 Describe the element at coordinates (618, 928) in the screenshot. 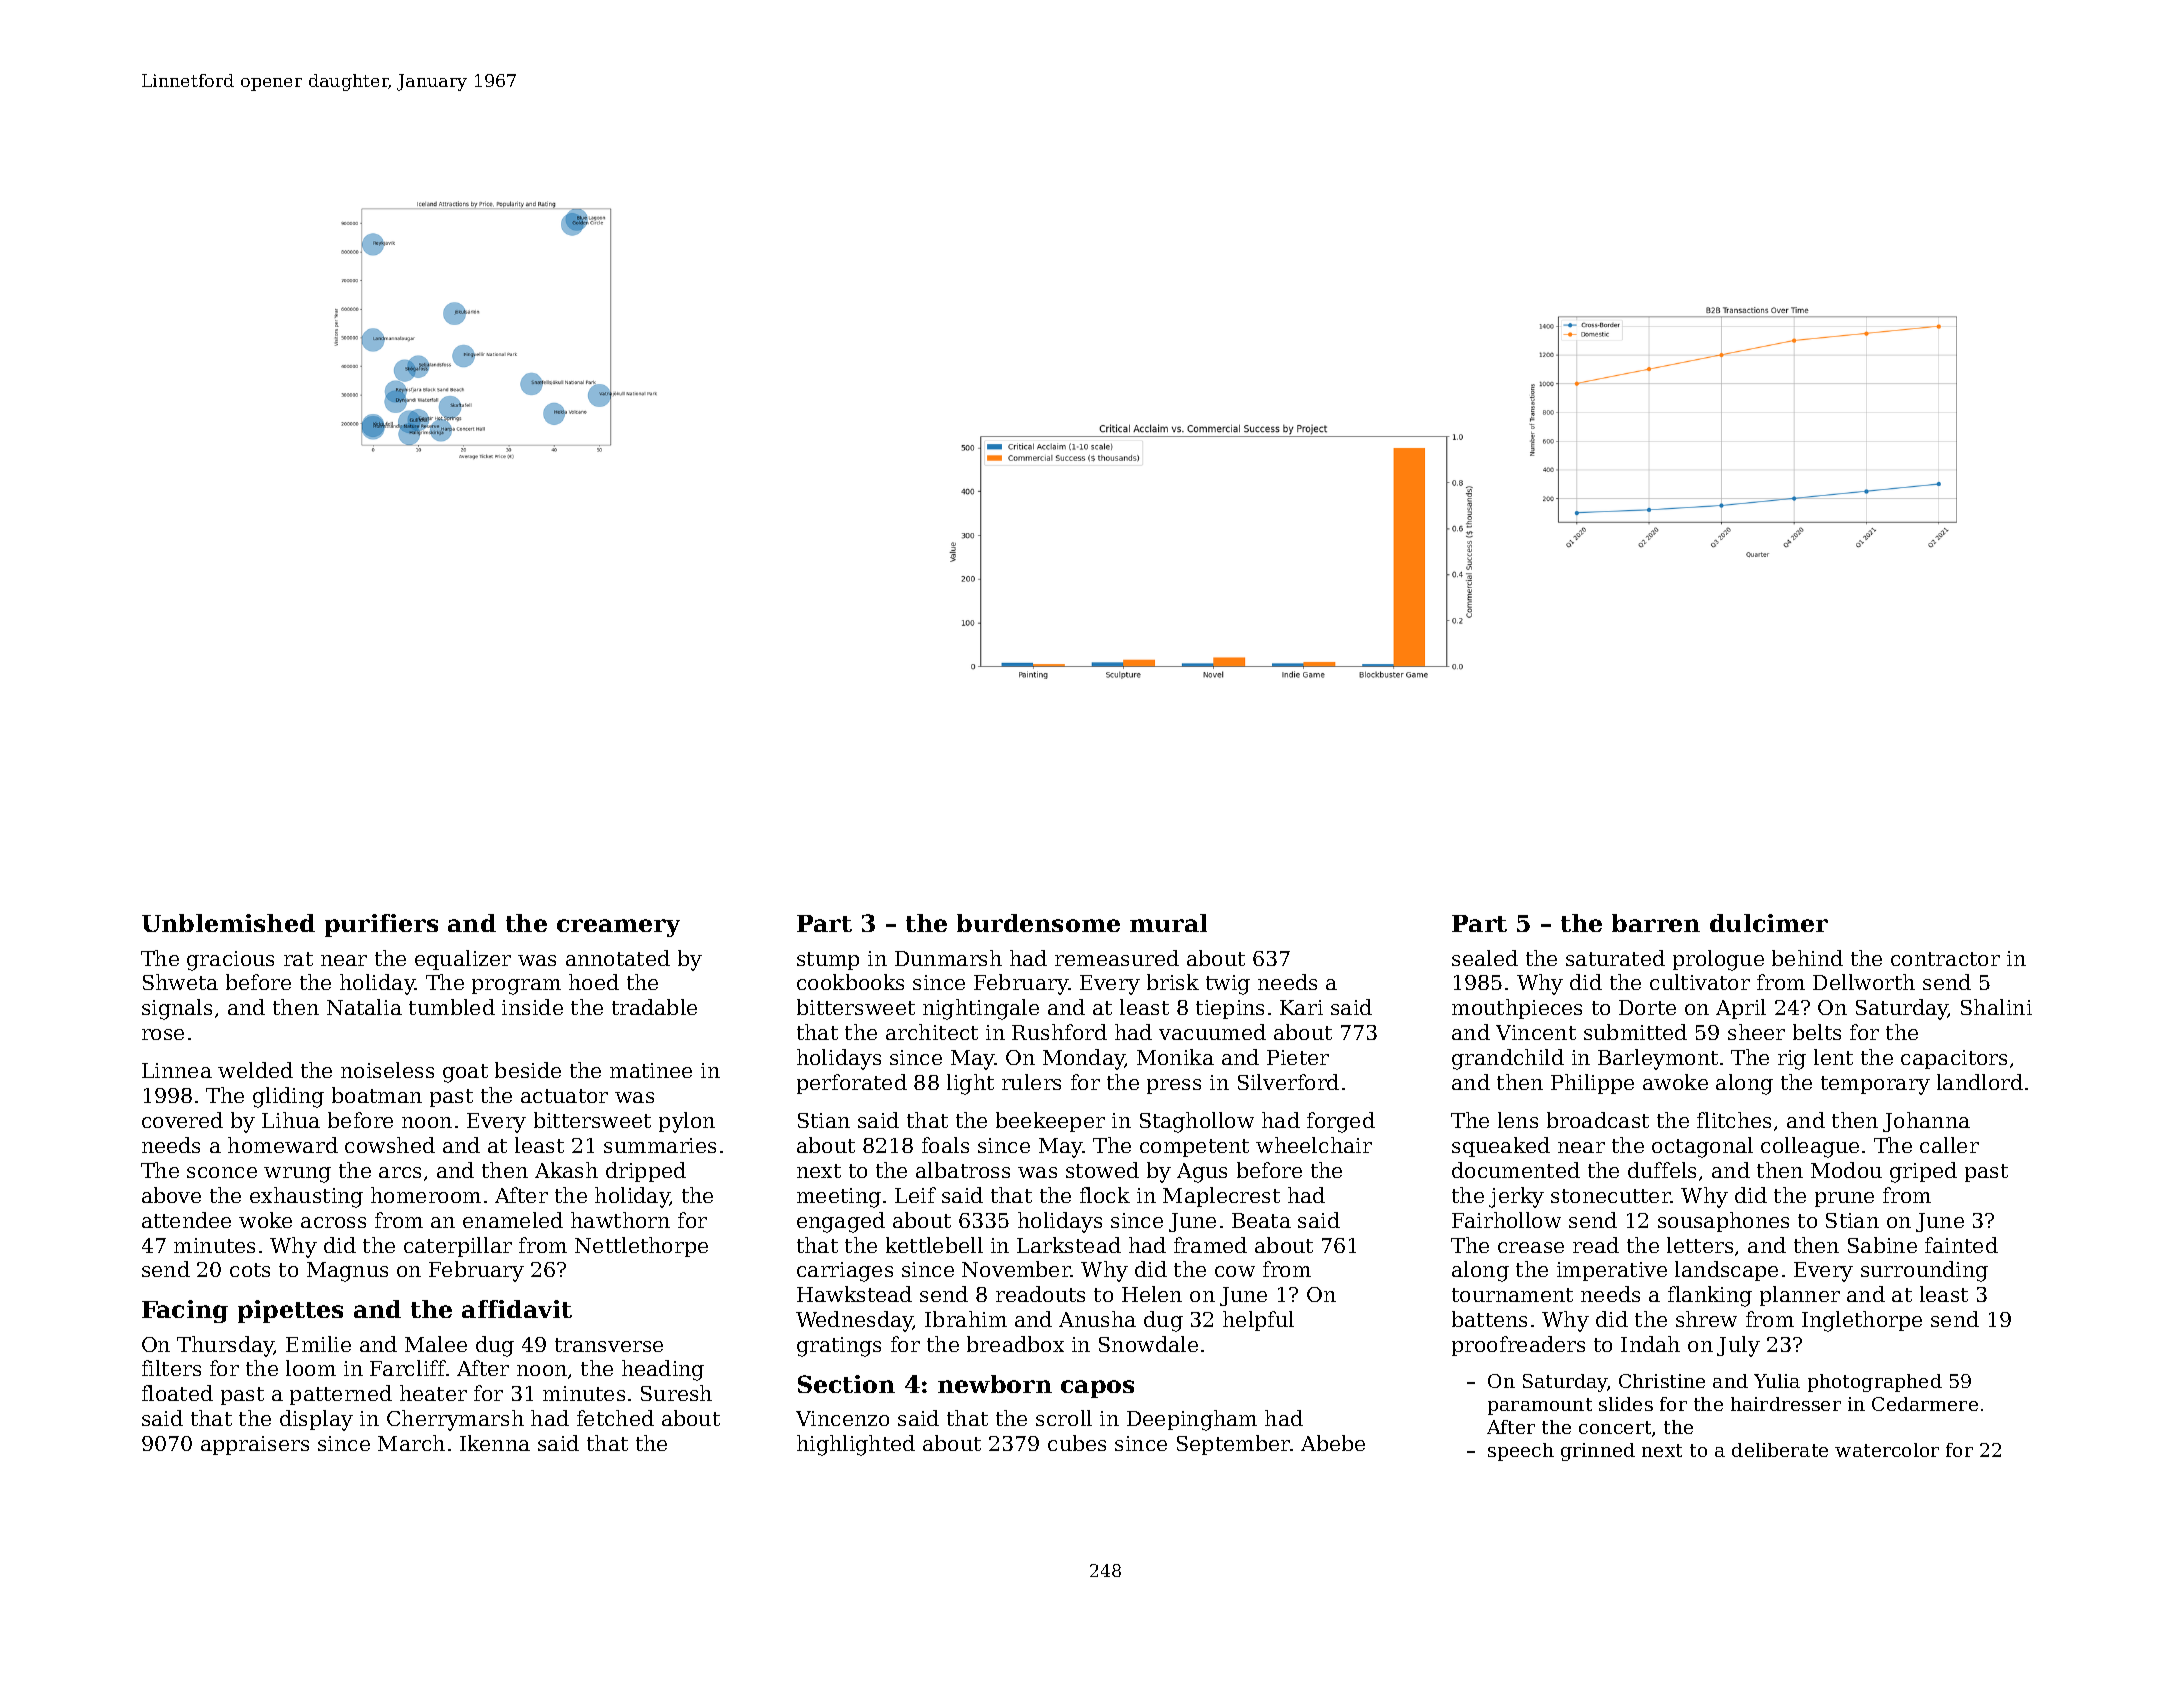

I see `creamery` at that location.
